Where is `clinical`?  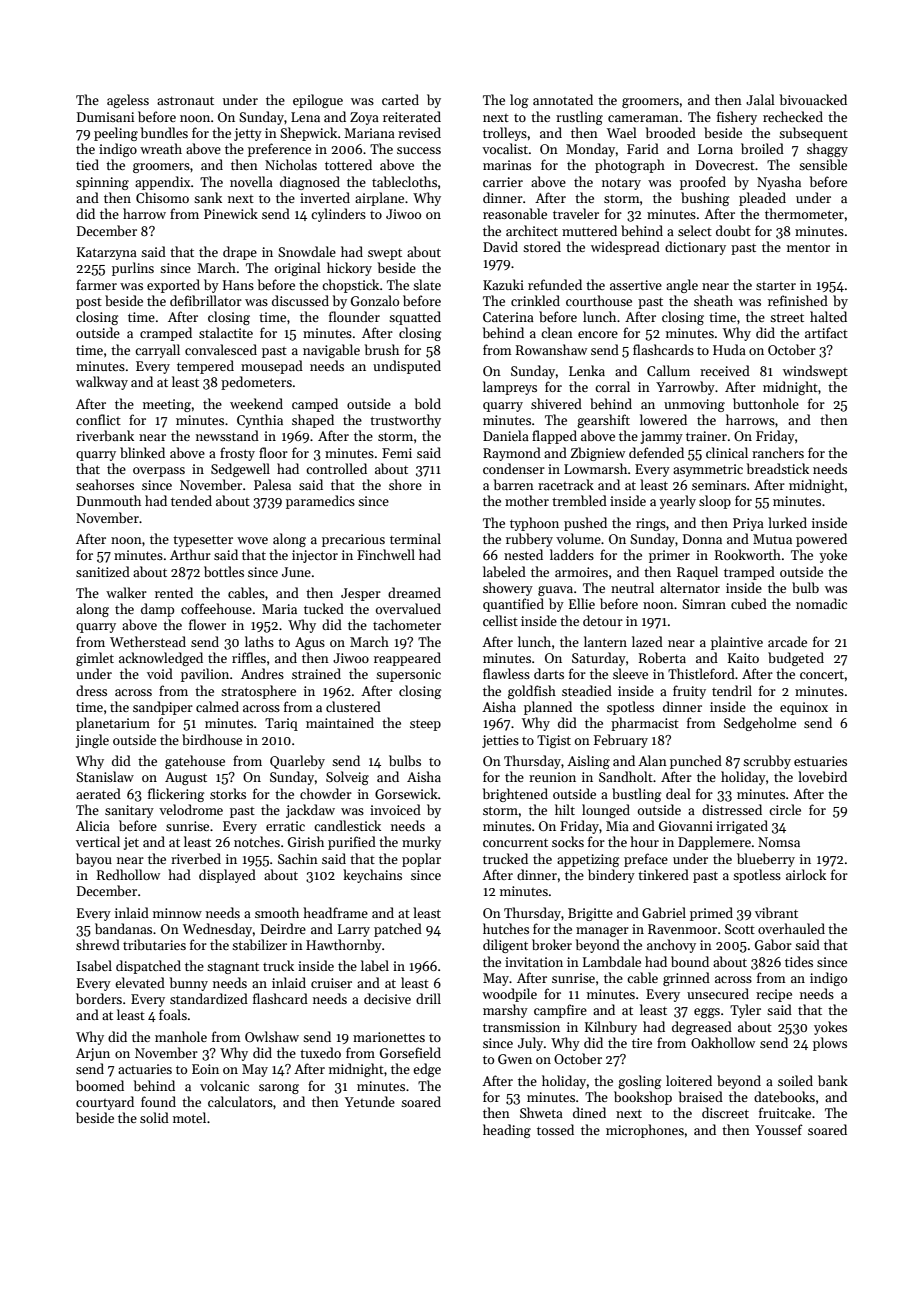
clinical is located at coordinates (727, 452).
